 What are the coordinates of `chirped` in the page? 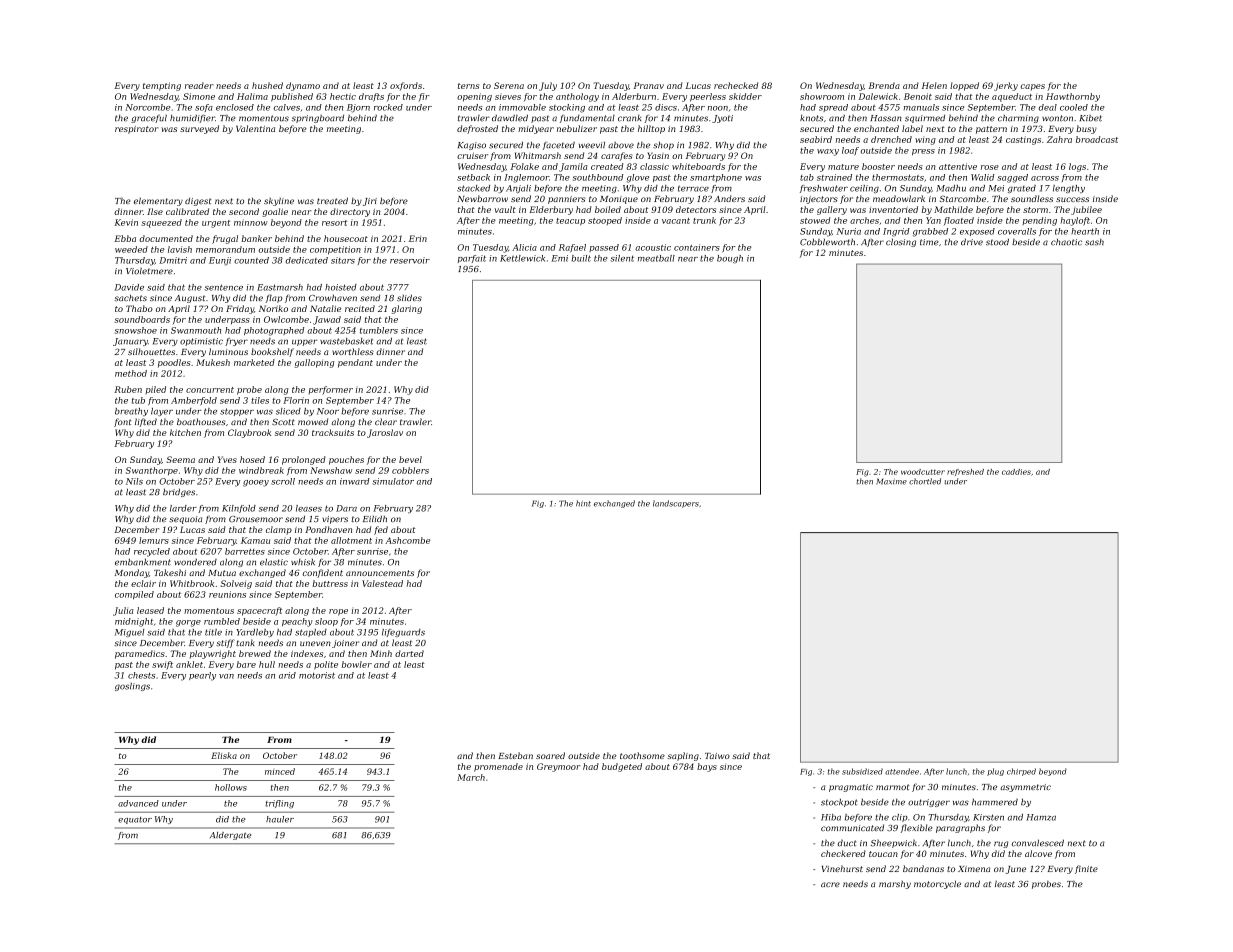 It's located at (1021, 772).
